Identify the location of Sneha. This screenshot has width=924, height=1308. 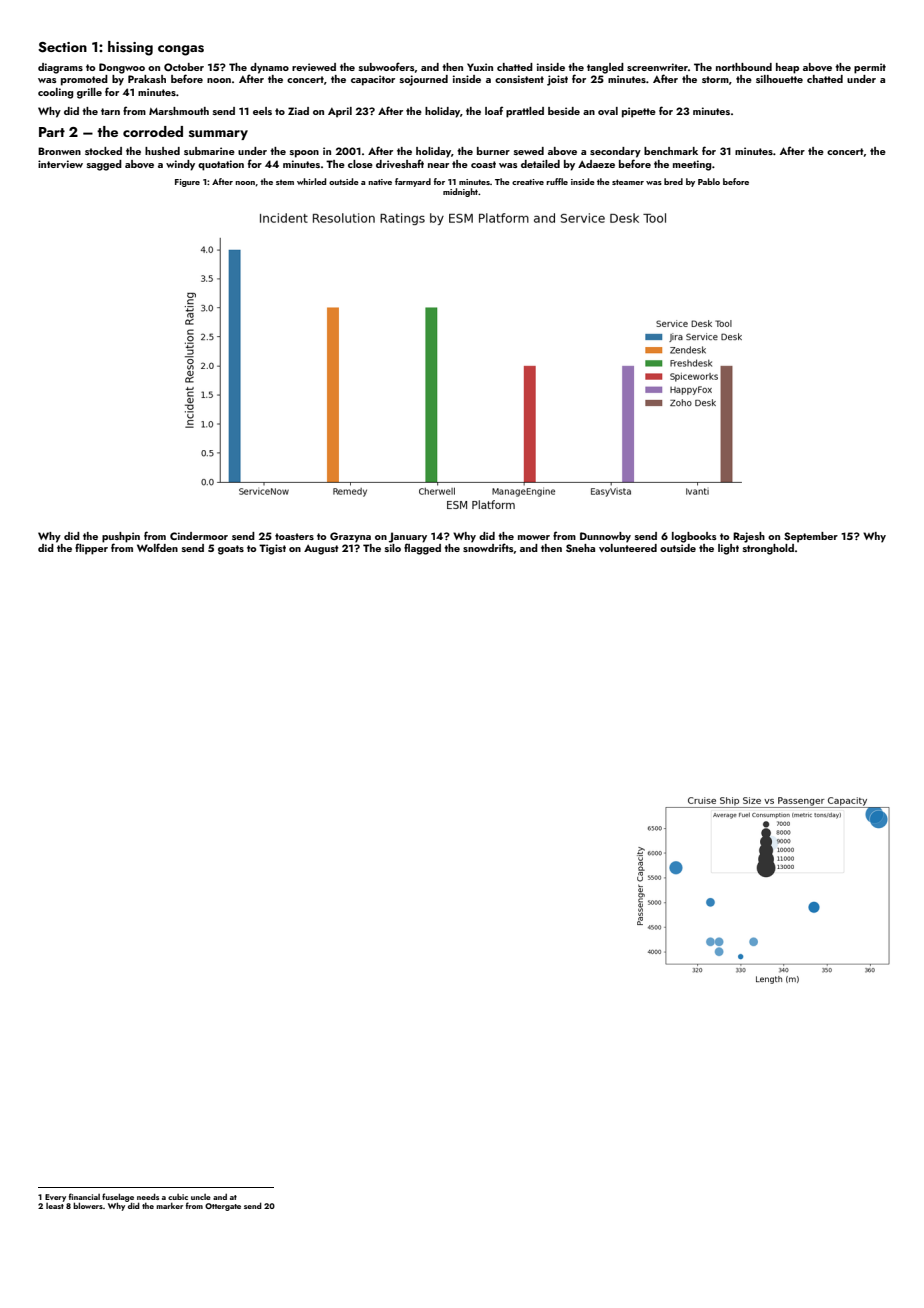
(580, 548).
